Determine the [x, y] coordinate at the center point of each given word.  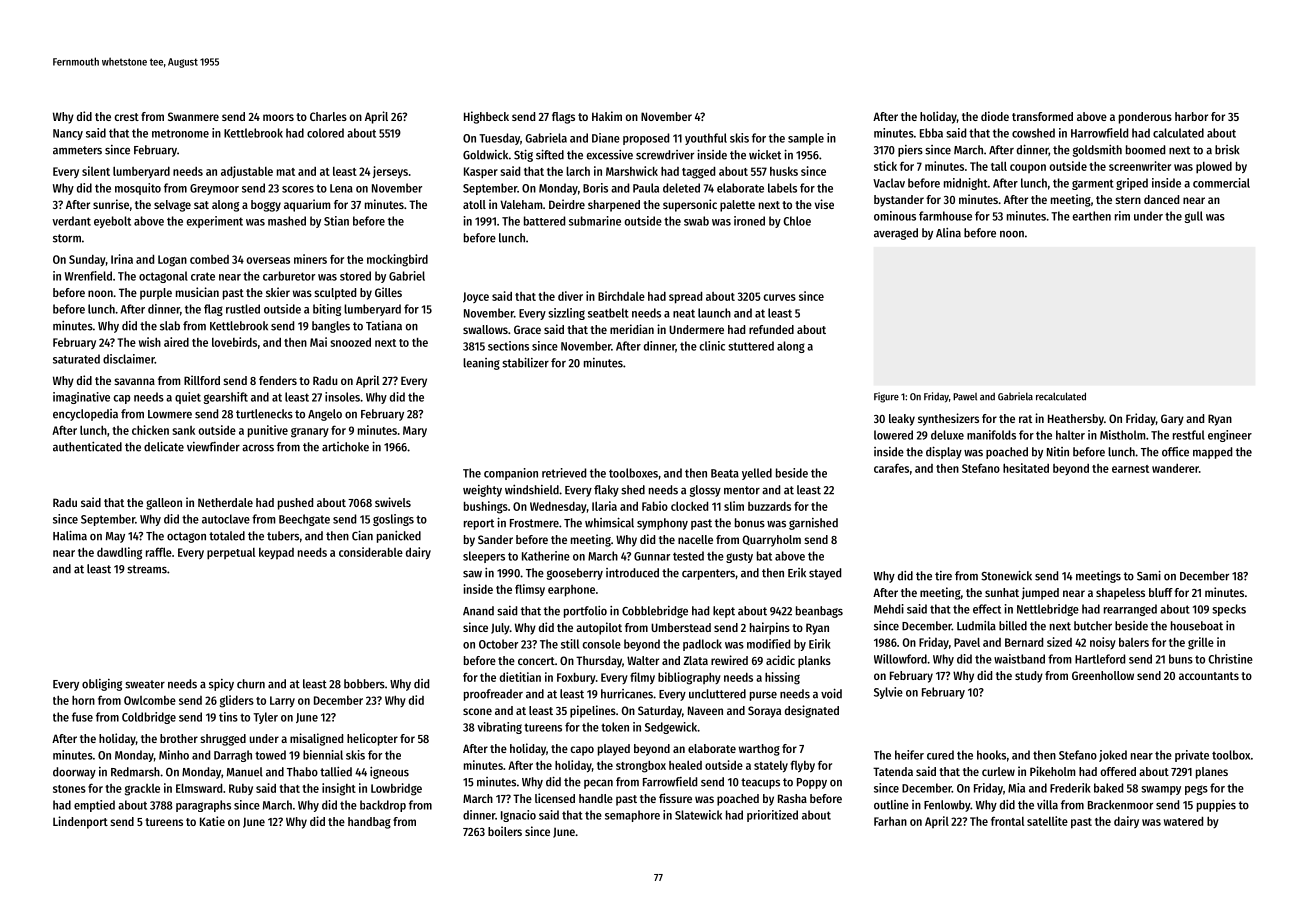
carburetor [289, 276]
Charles [328, 116]
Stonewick [1006, 575]
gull [1193, 217]
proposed [646, 139]
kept [724, 612]
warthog [759, 750]
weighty [482, 491]
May [115, 537]
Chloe [797, 221]
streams [147, 569]
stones [69, 789]
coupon [1028, 168]
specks [1229, 610]
